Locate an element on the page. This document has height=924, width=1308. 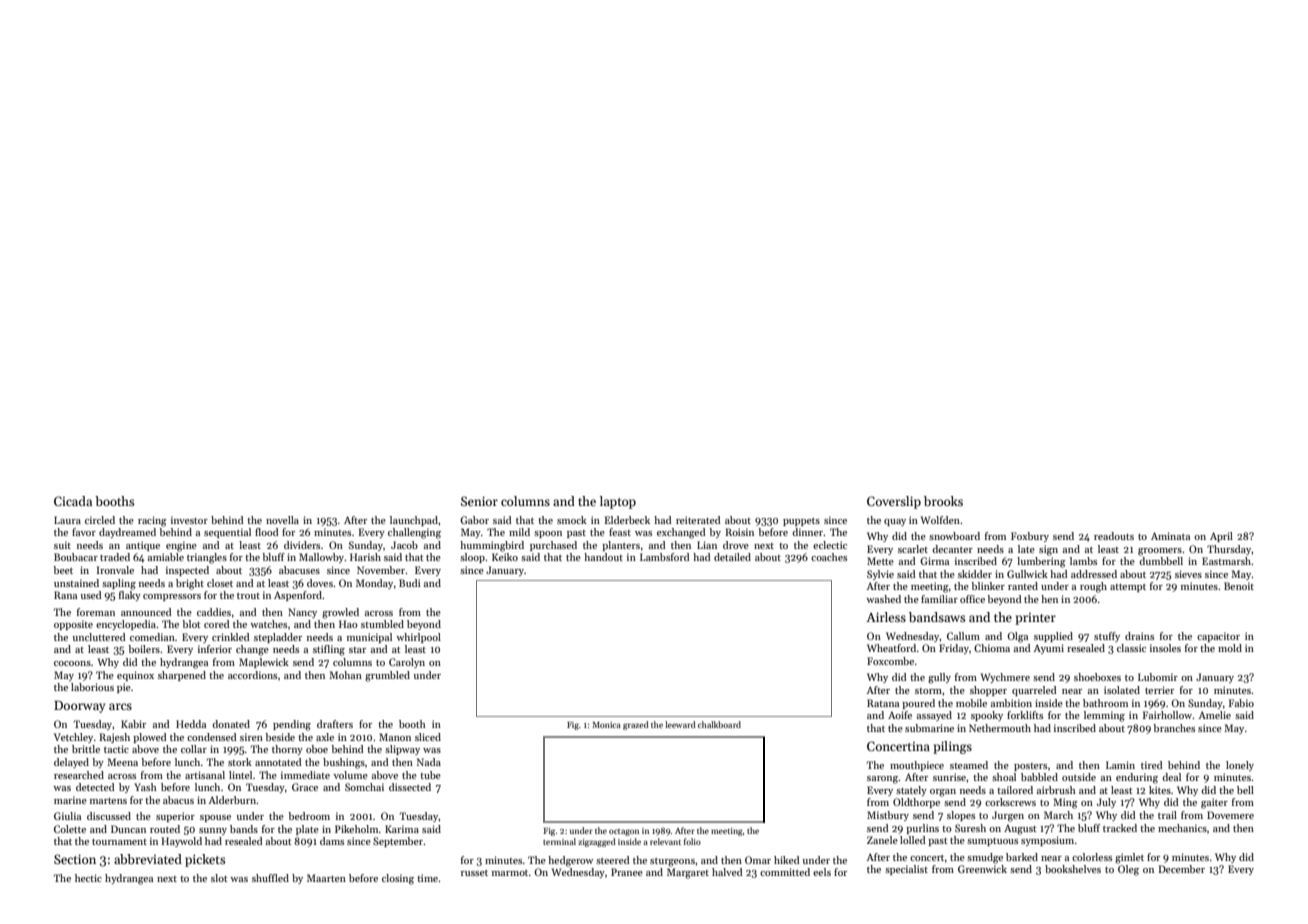
sieves is located at coordinates (1188, 574).
